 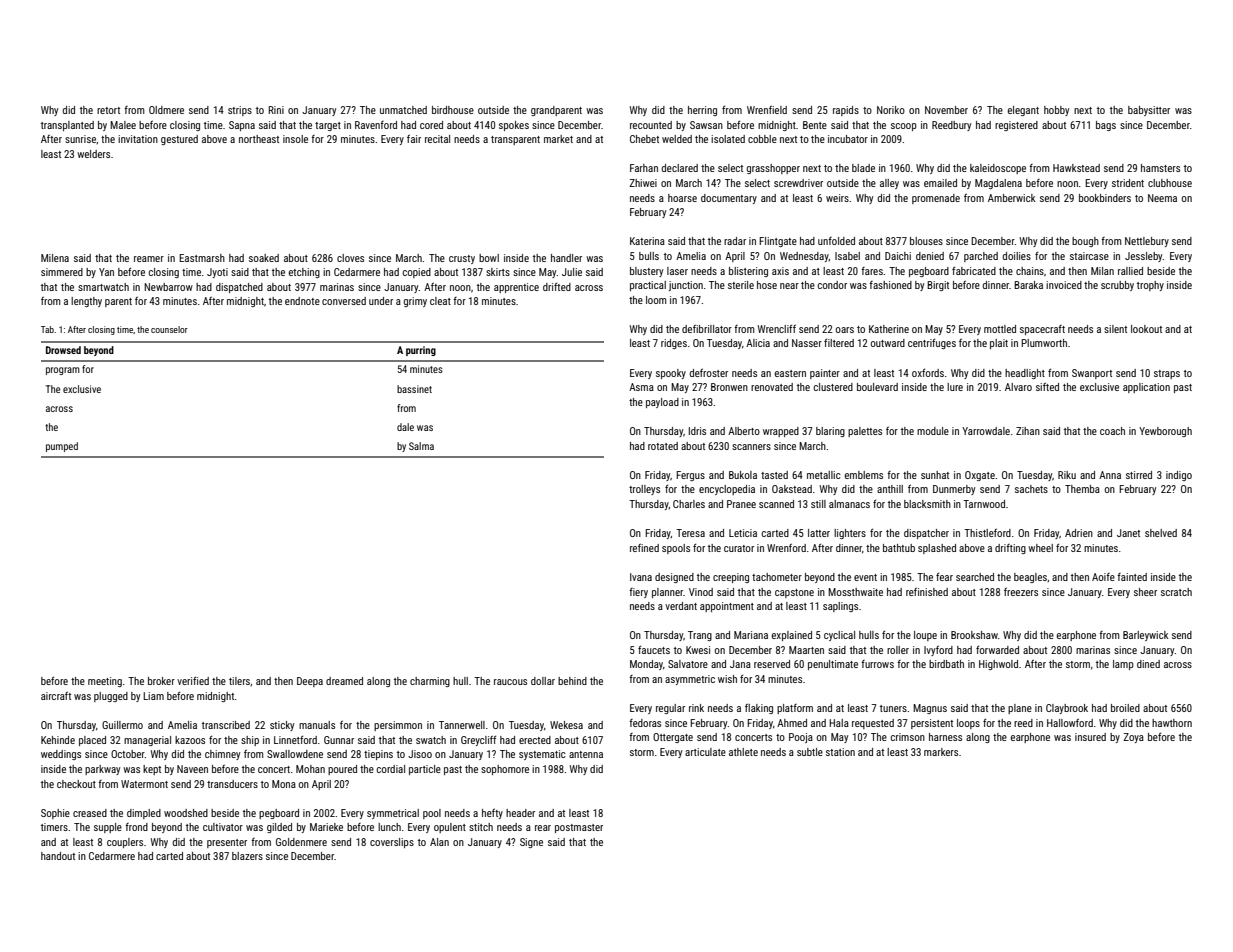 I want to click on Milena, so click(x=55, y=258).
